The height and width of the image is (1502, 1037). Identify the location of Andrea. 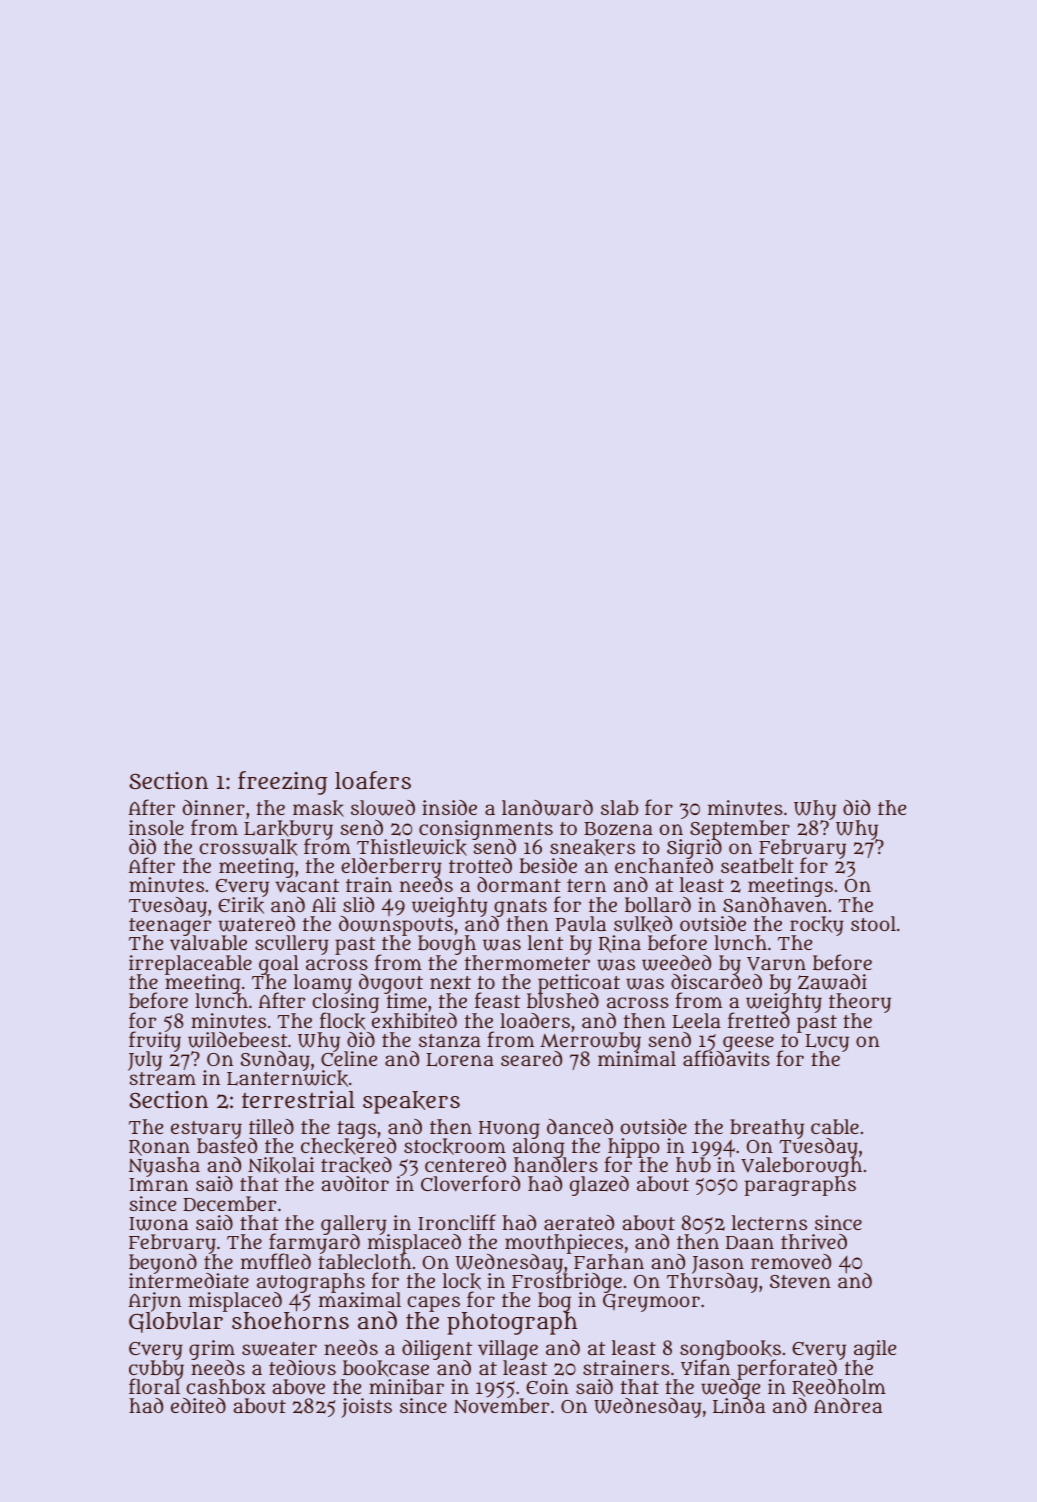
(848, 1405).
